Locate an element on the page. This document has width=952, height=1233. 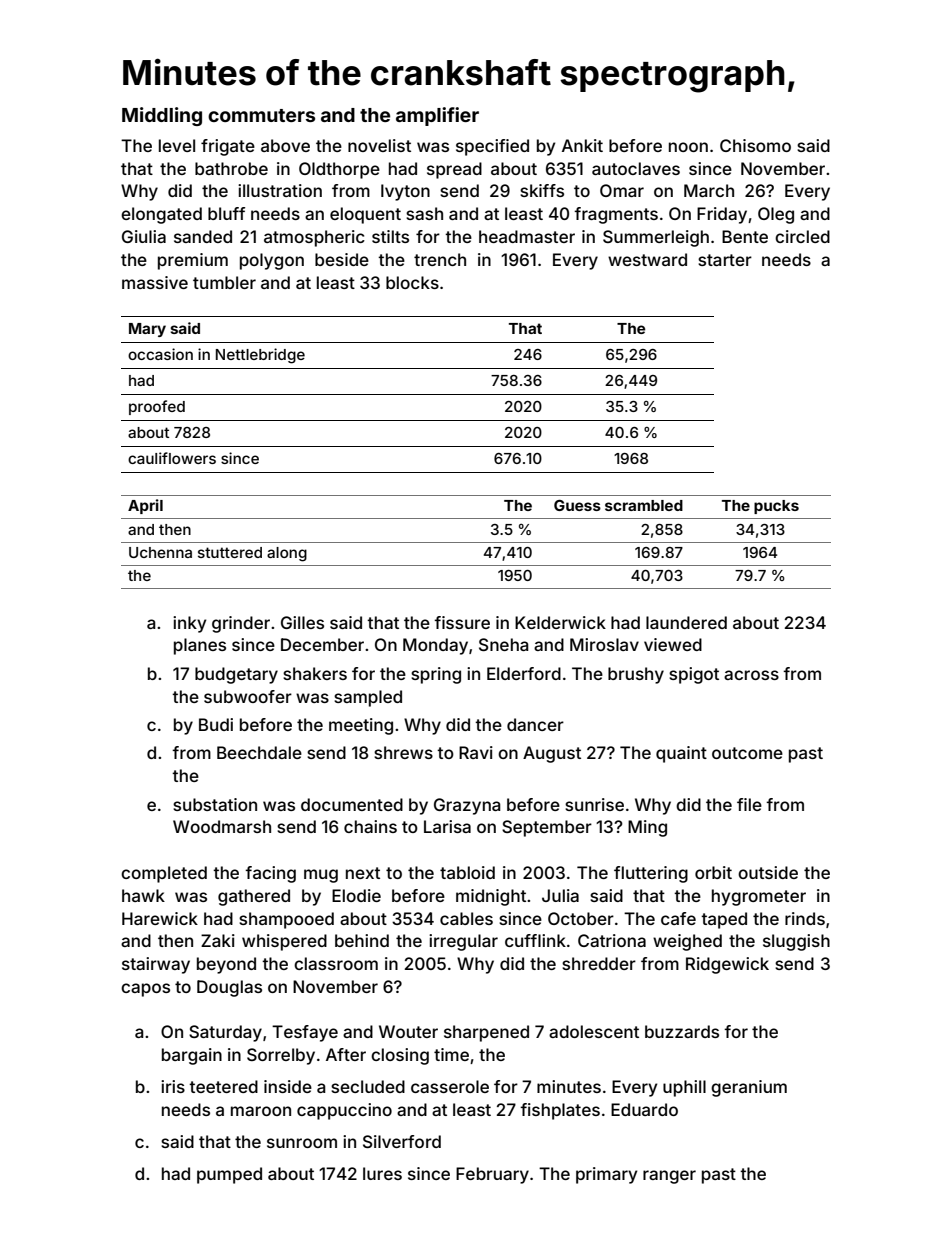
quaint is located at coordinates (681, 754).
